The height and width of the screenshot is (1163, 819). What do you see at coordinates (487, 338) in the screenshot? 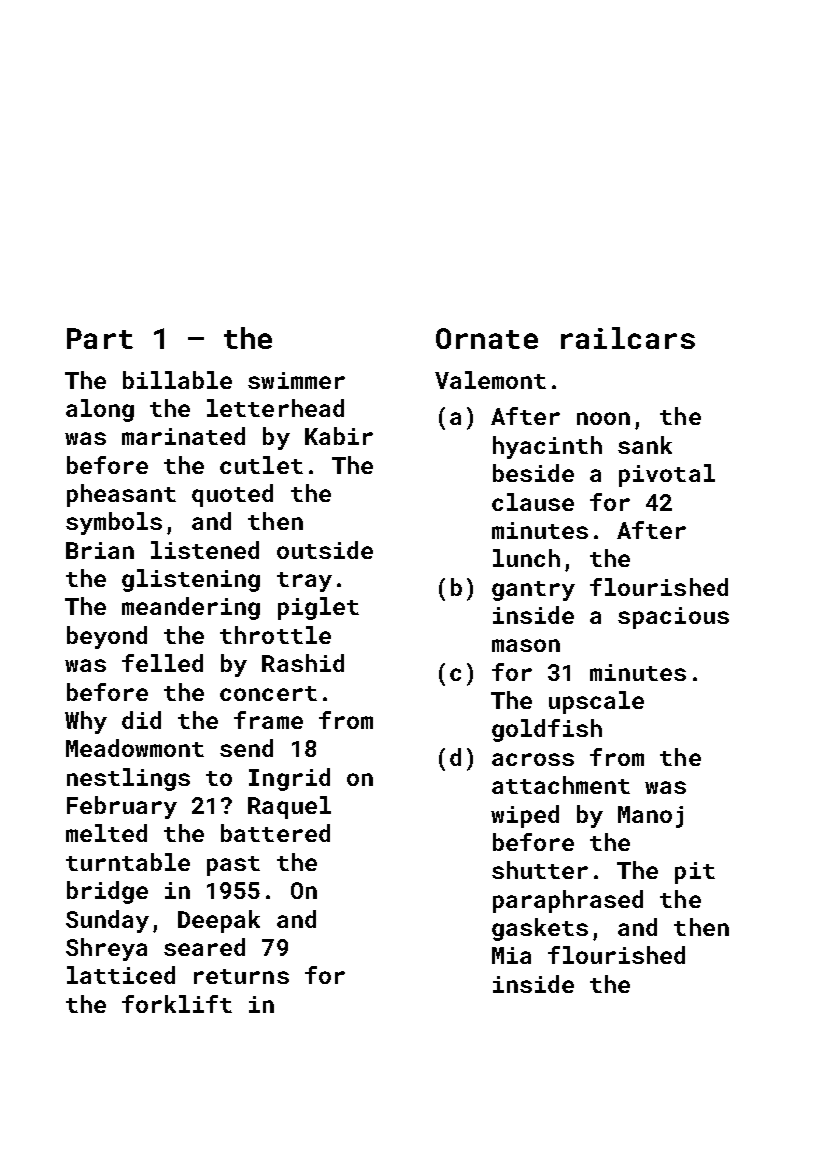
I see `Ornate` at bounding box center [487, 338].
